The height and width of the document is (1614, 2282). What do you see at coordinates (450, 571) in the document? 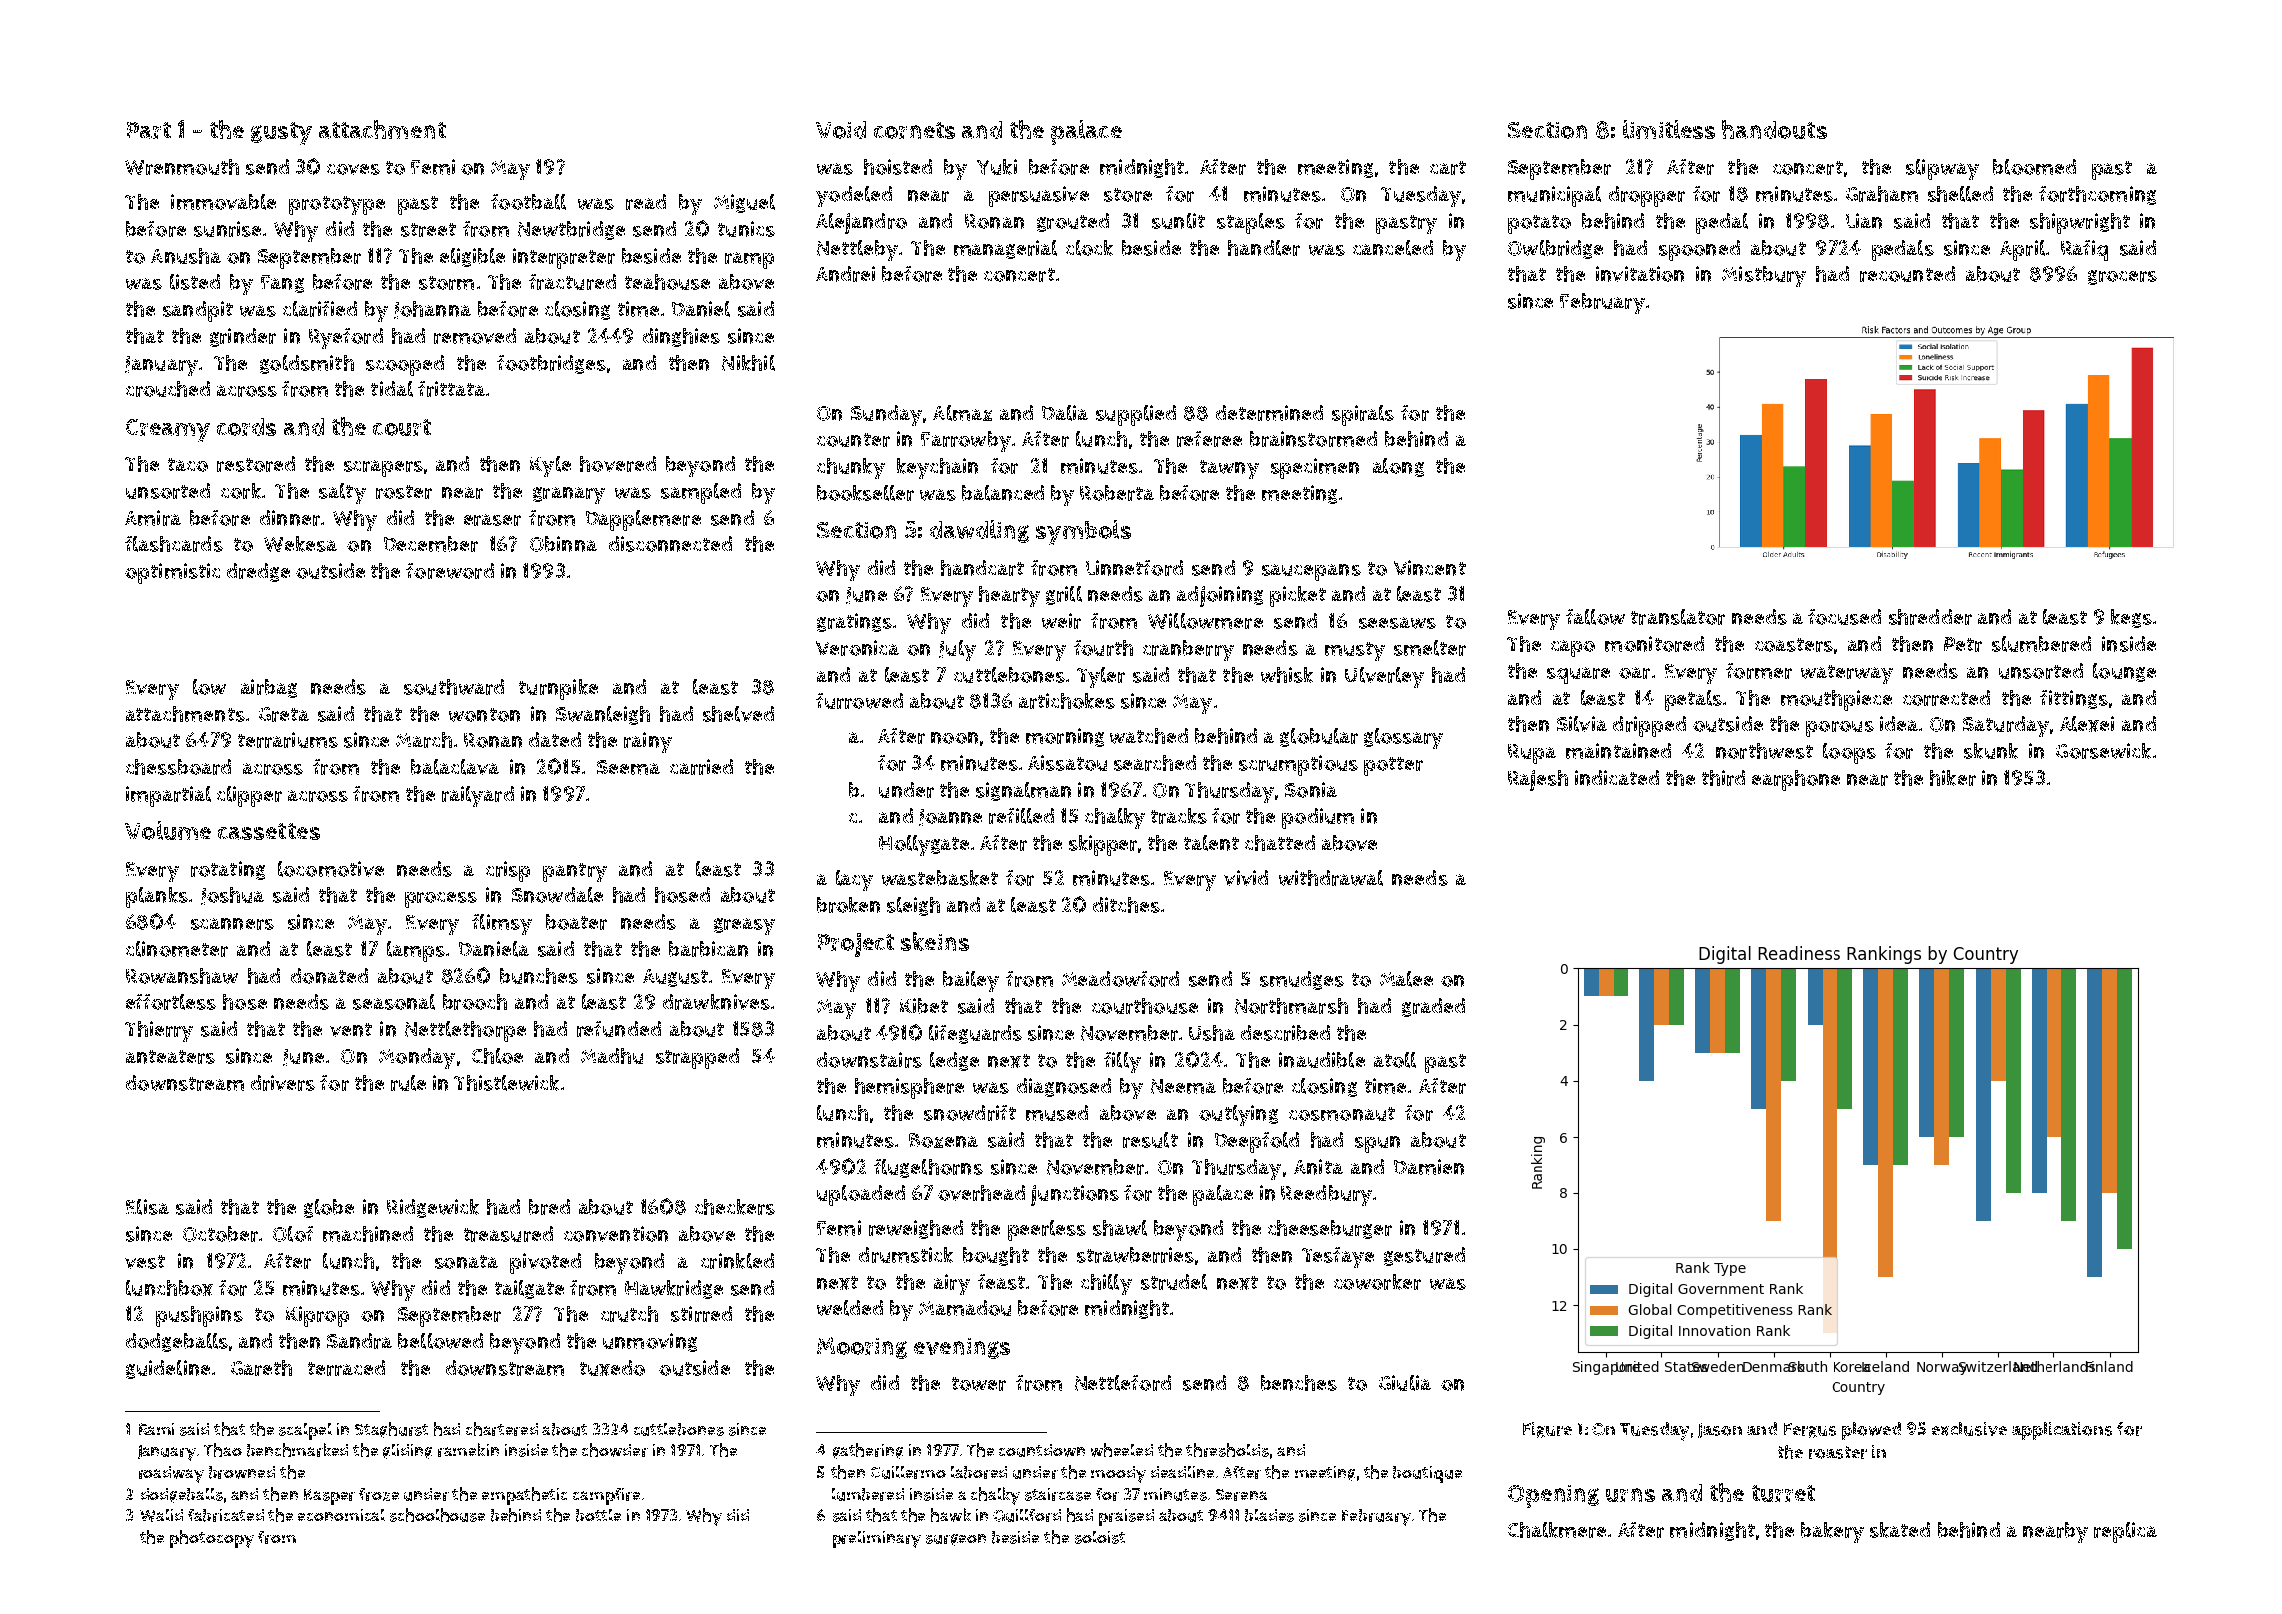
I see `foreword` at bounding box center [450, 571].
